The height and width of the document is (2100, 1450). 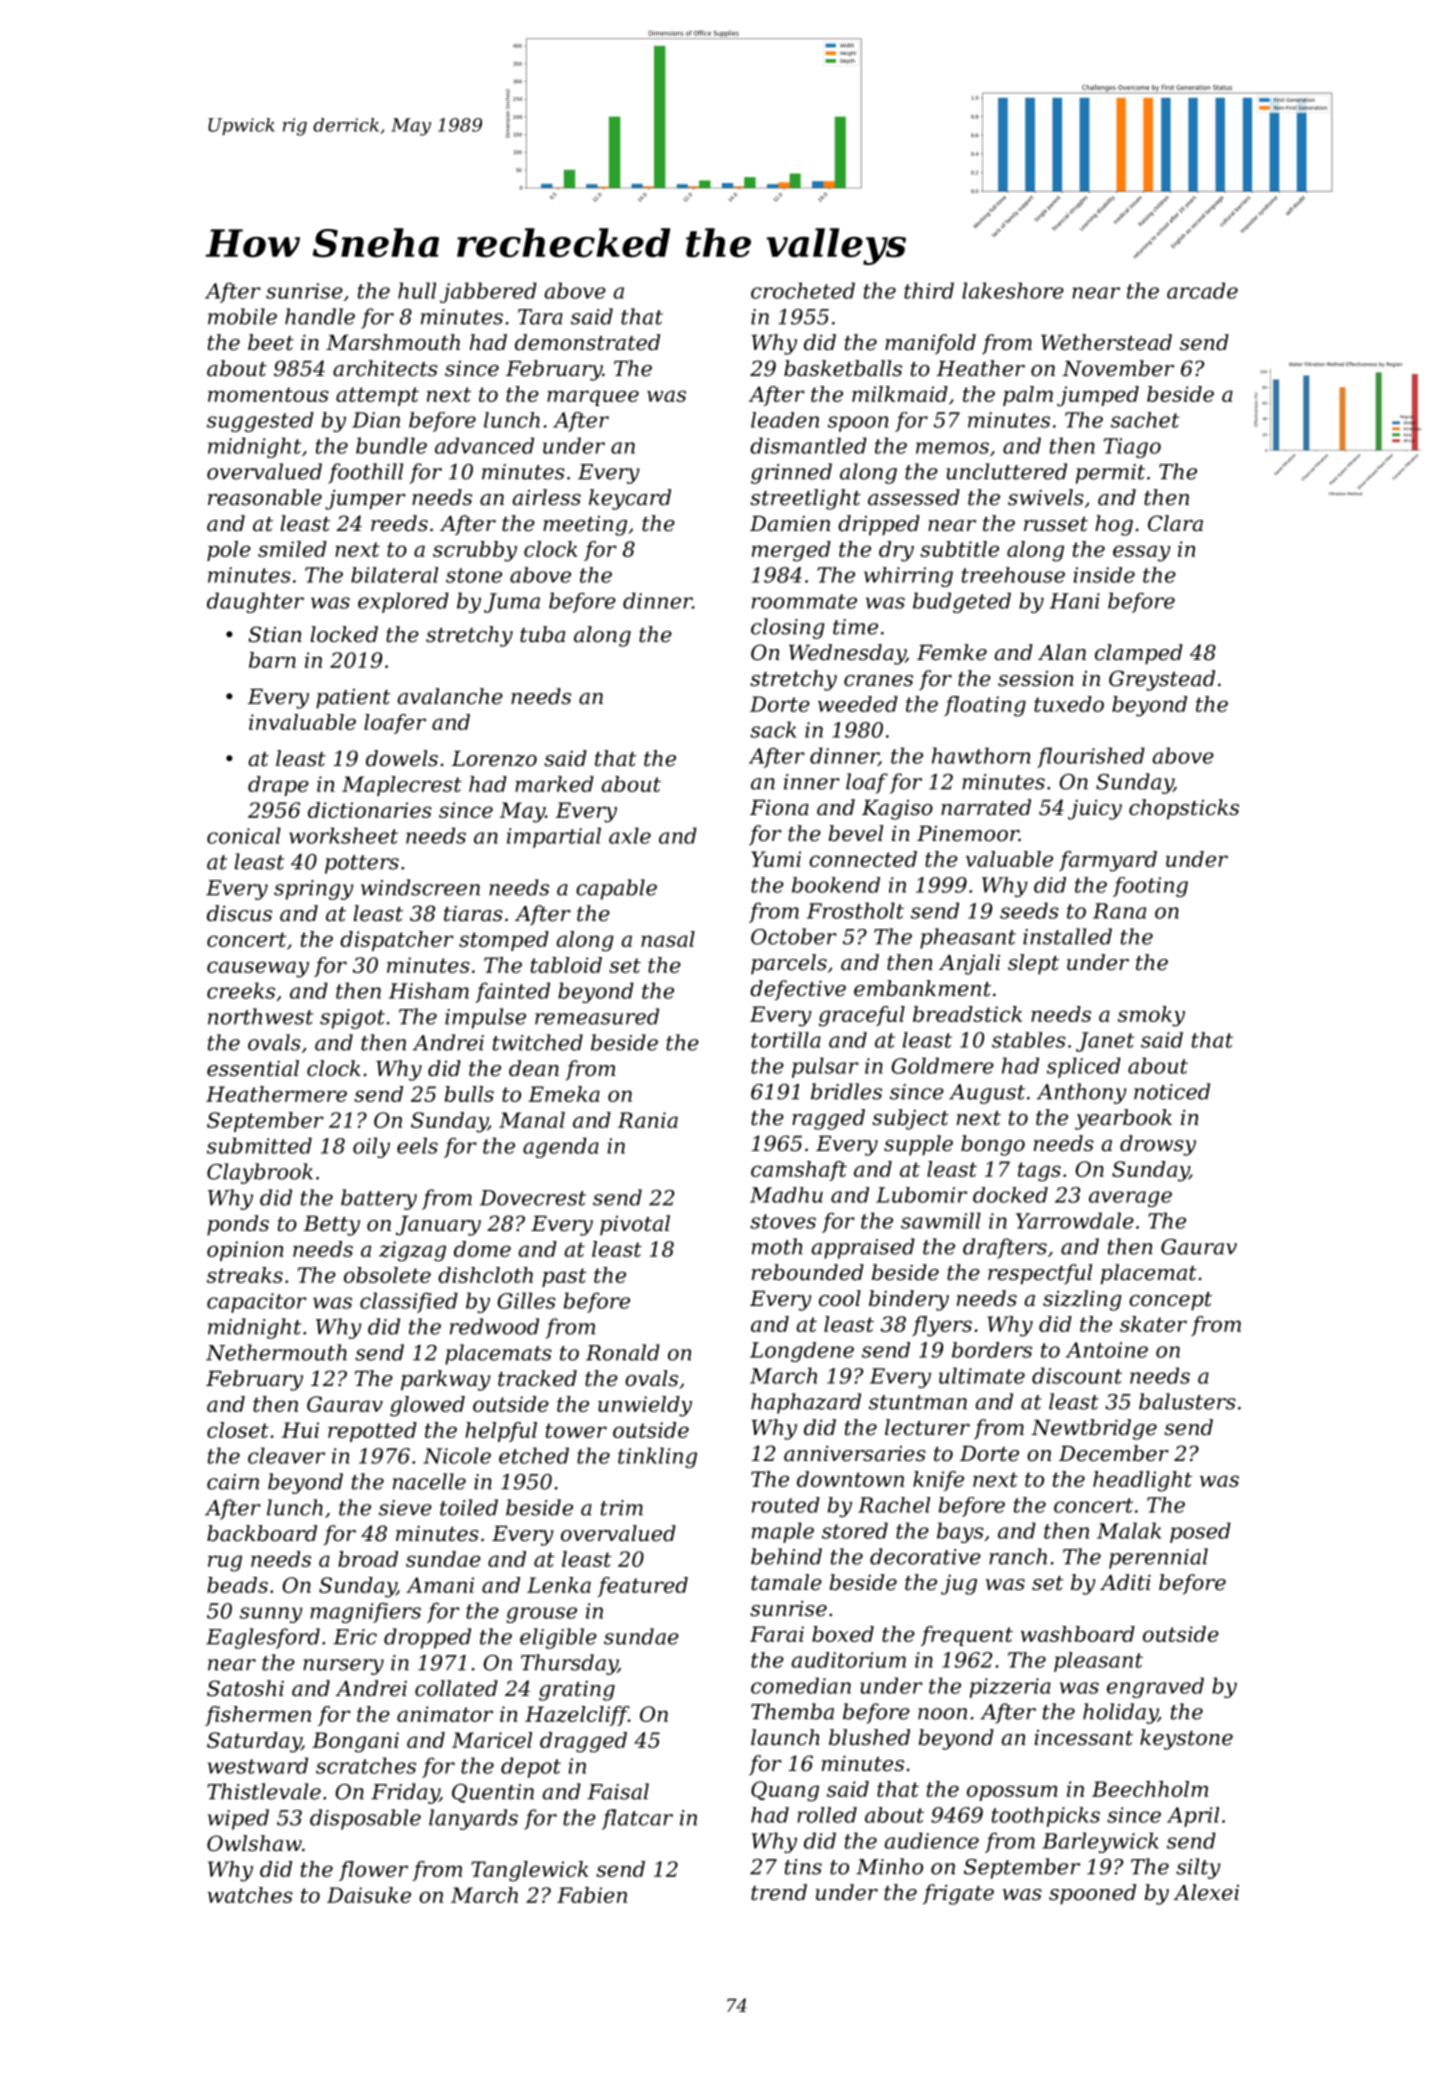 What do you see at coordinates (1013, 290) in the document?
I see `lakeshore` at bounding box center [1013, 290].
